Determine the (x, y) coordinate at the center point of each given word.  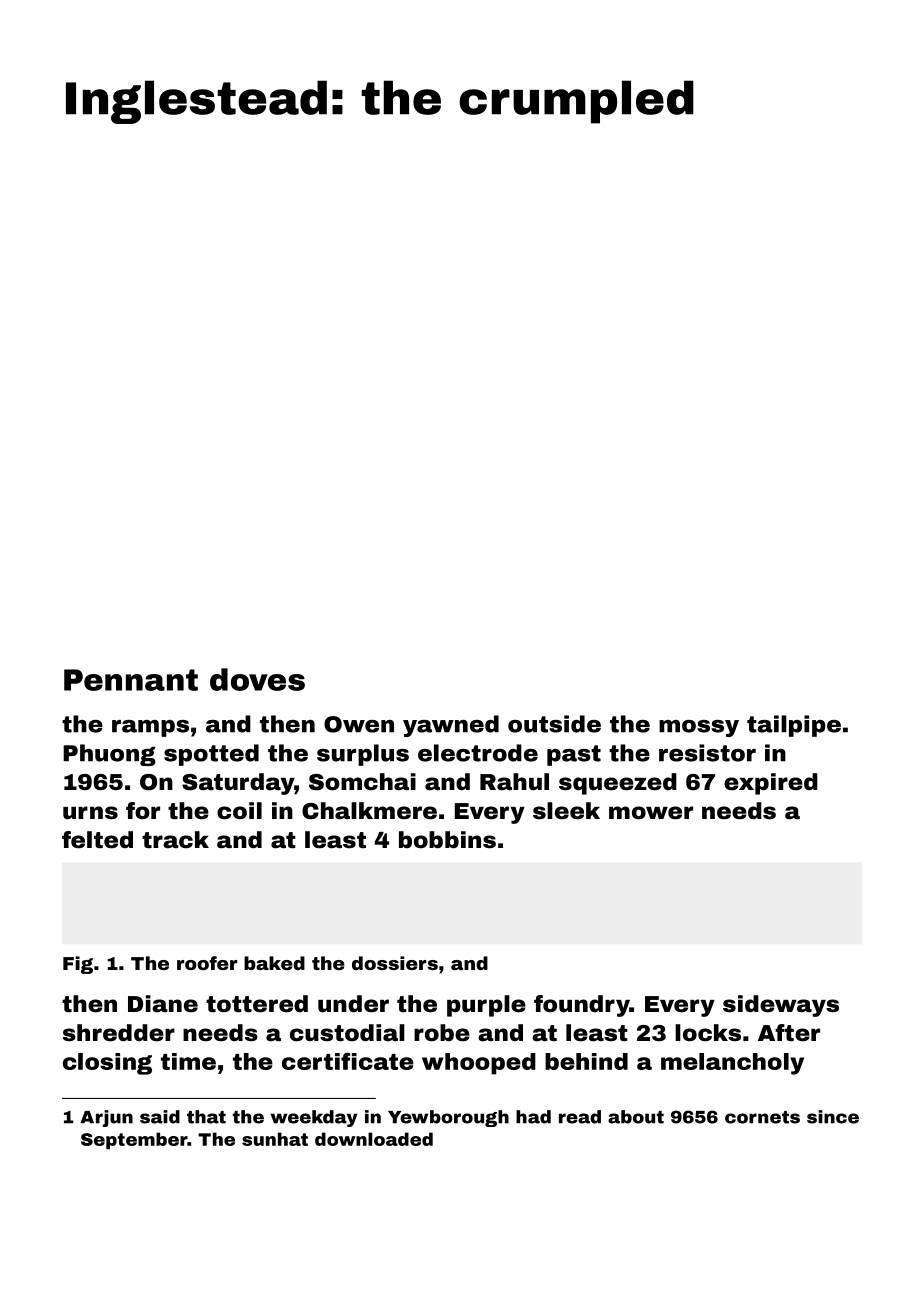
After (789, 1033)
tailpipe (794, 726)
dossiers (395, 963)
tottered (257, 1004)
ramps (150, 728)
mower (651, 813)
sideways (781, 1006)
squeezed (618, 784)
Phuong (109, 755)
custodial (347, 1033)
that (206, 1117)
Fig (78, 965)
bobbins (447, 840)
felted (97, 840)
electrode (478, 753)
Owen (359, 724)
